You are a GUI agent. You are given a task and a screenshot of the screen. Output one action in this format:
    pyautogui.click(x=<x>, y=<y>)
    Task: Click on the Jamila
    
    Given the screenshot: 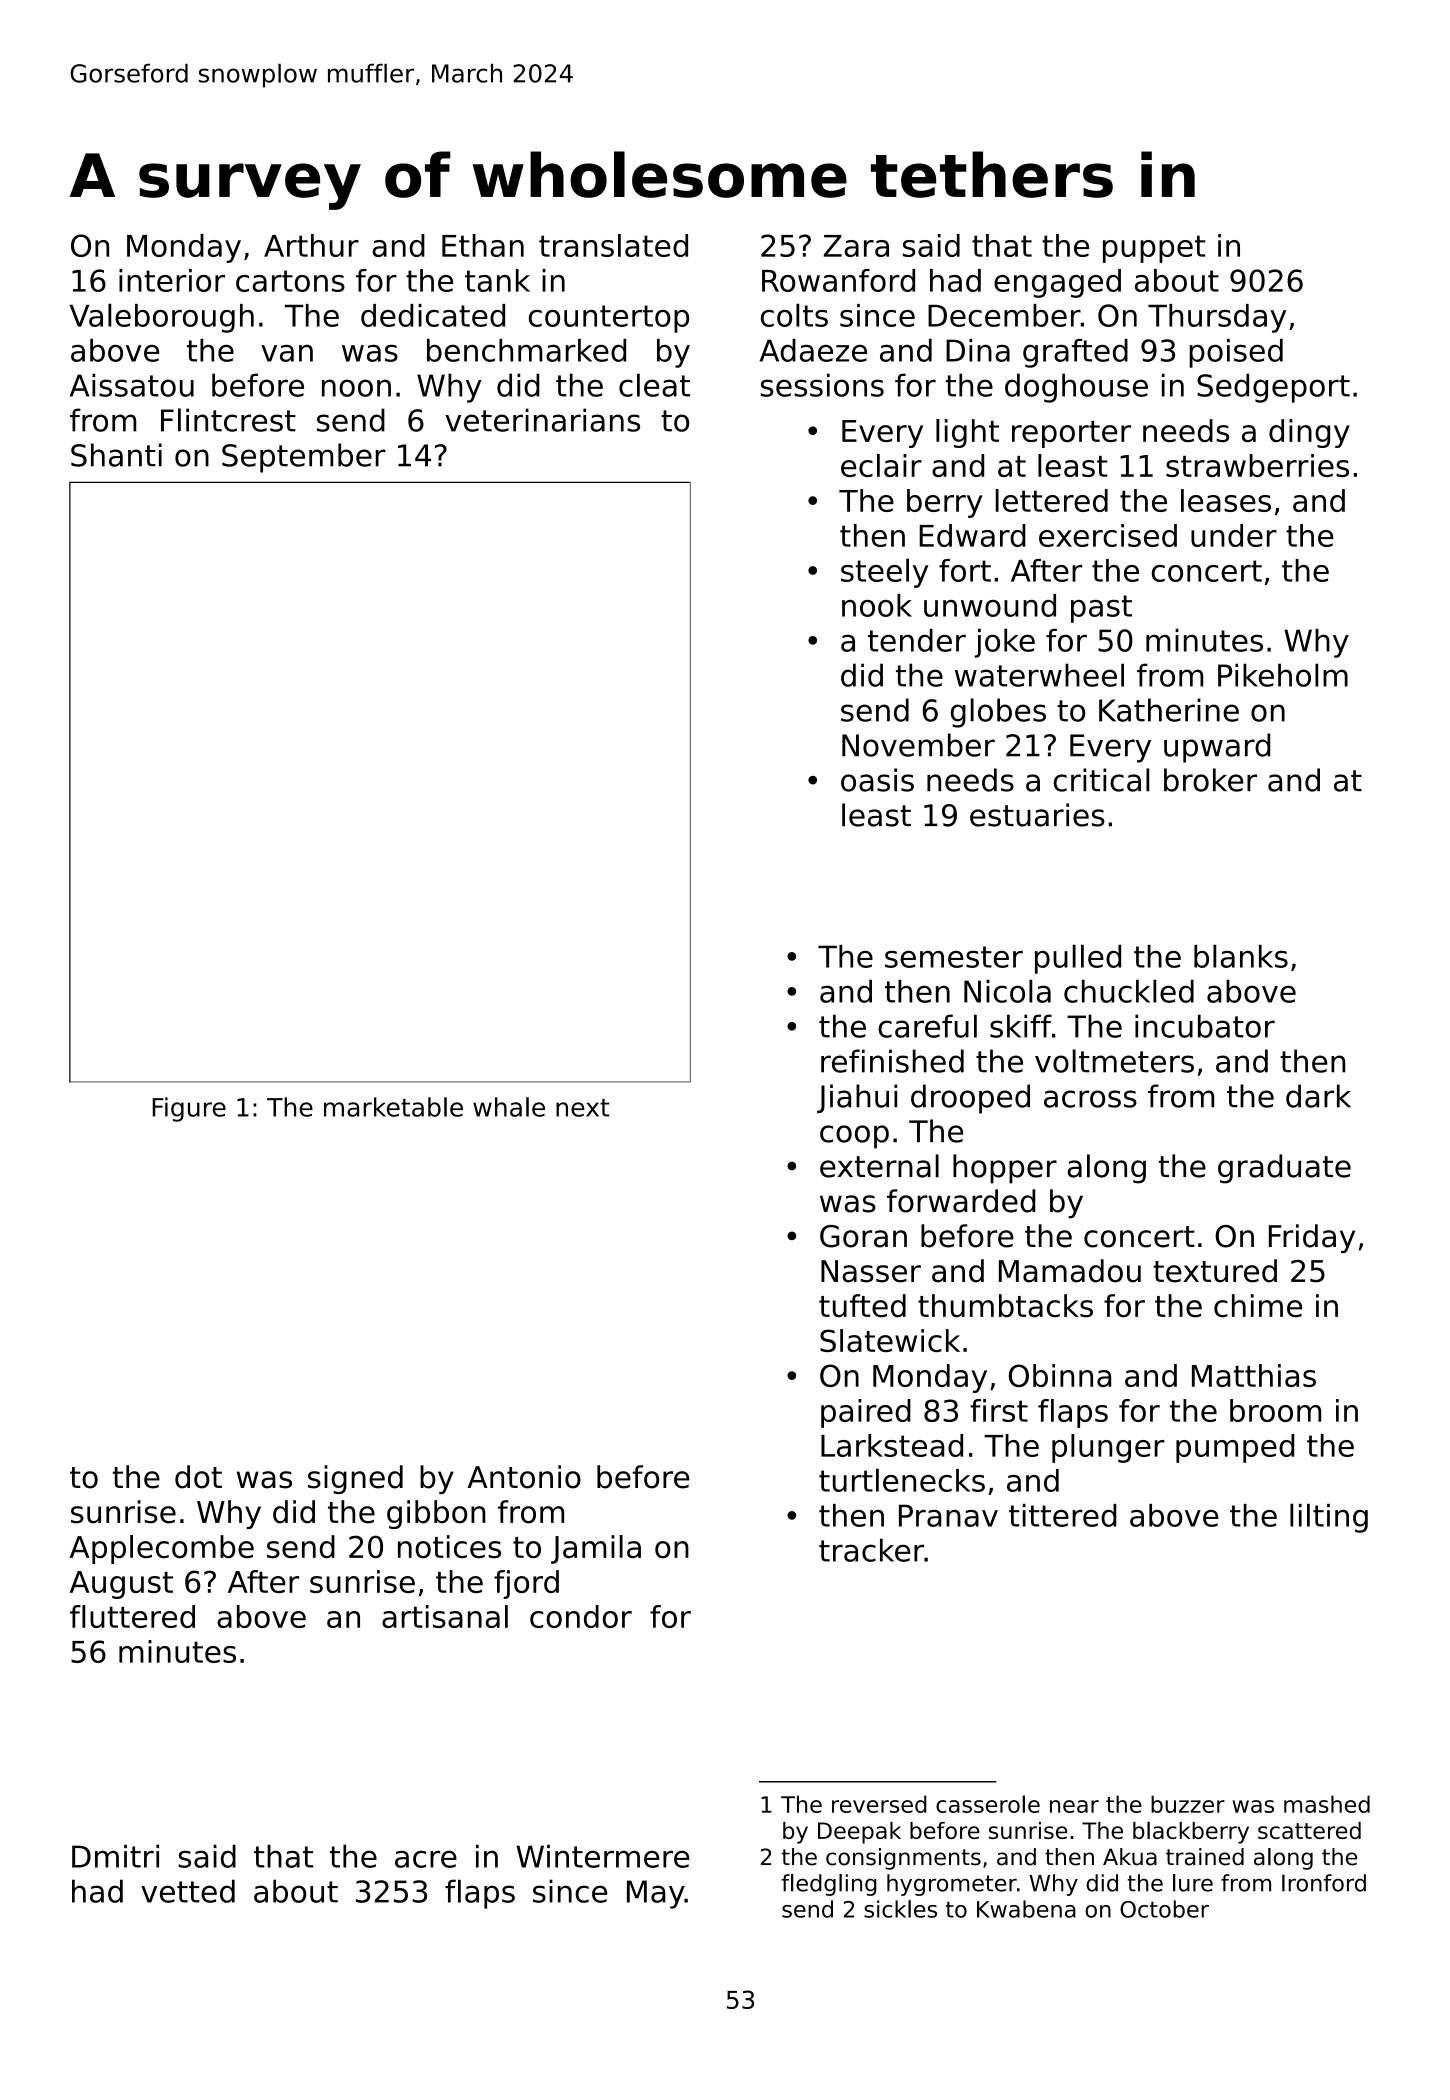 What is the action you would take?
    pyautogui.click(x=596, y=1549)
